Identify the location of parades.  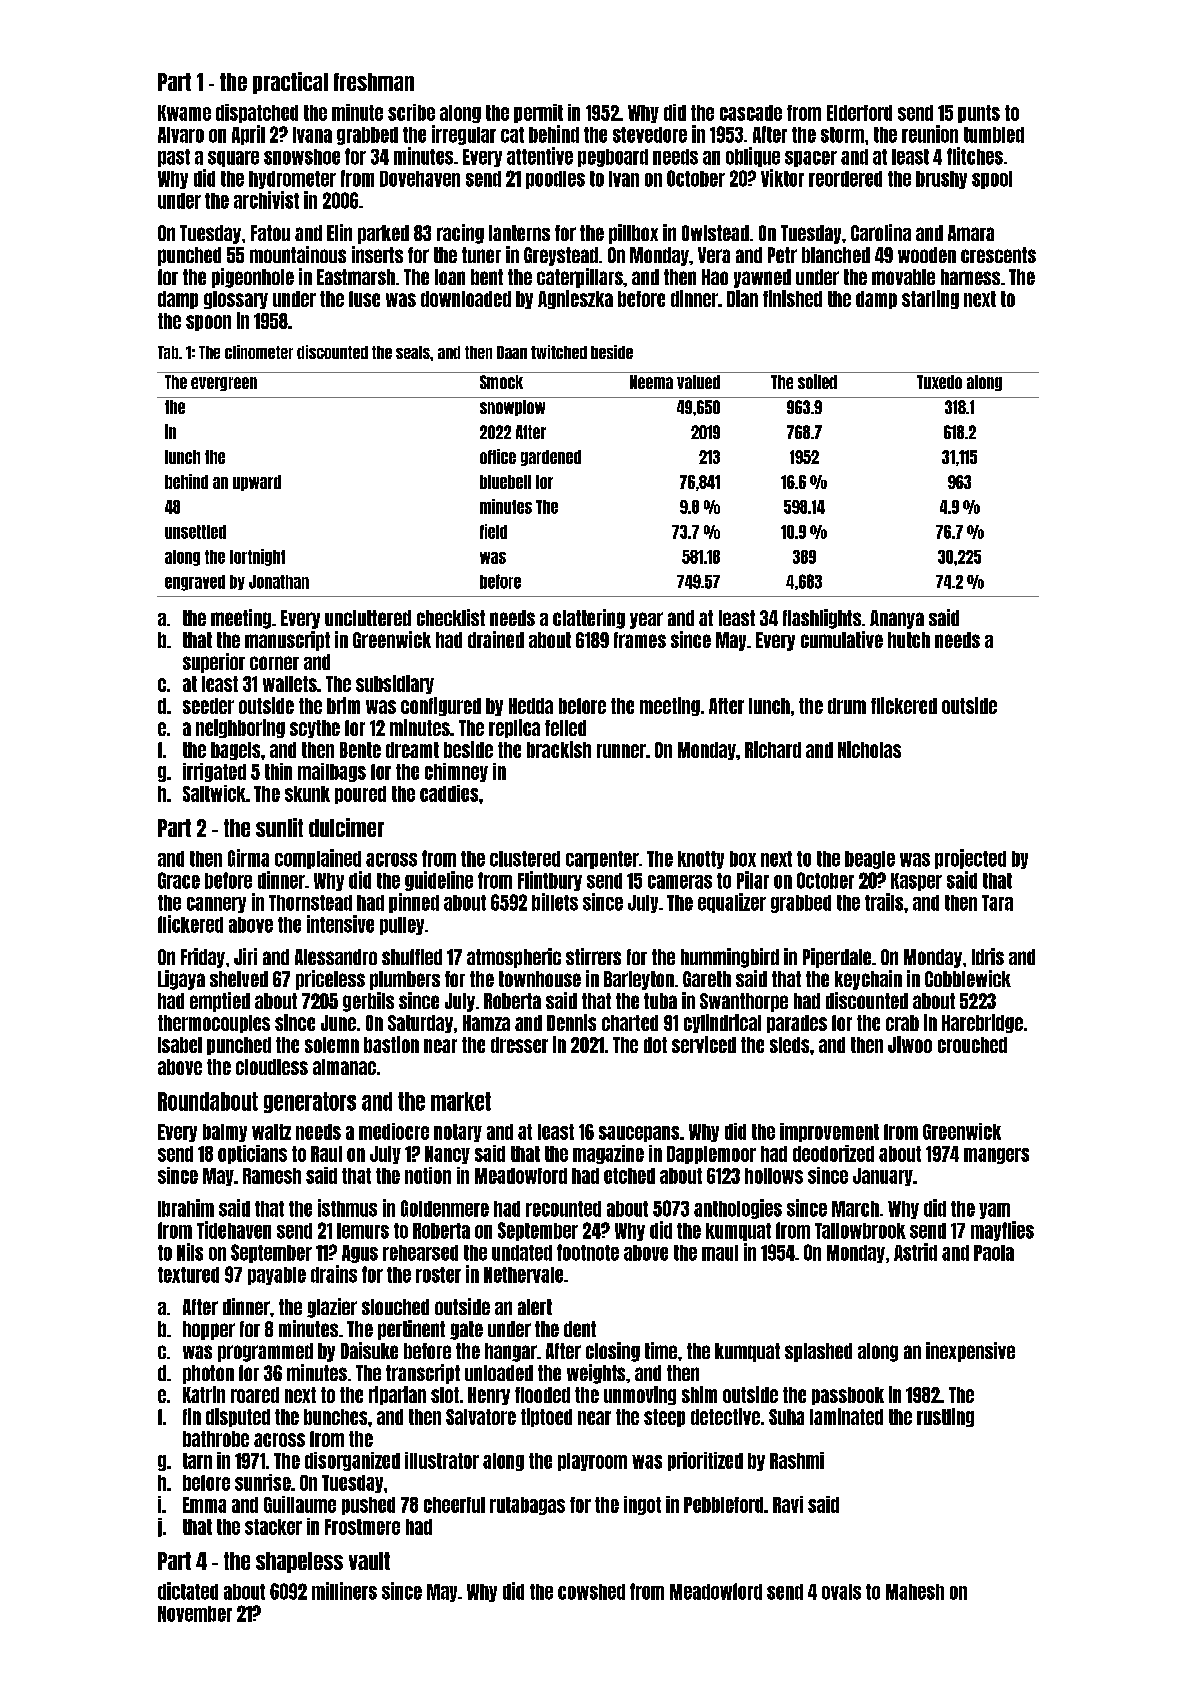
(797, 1024).
